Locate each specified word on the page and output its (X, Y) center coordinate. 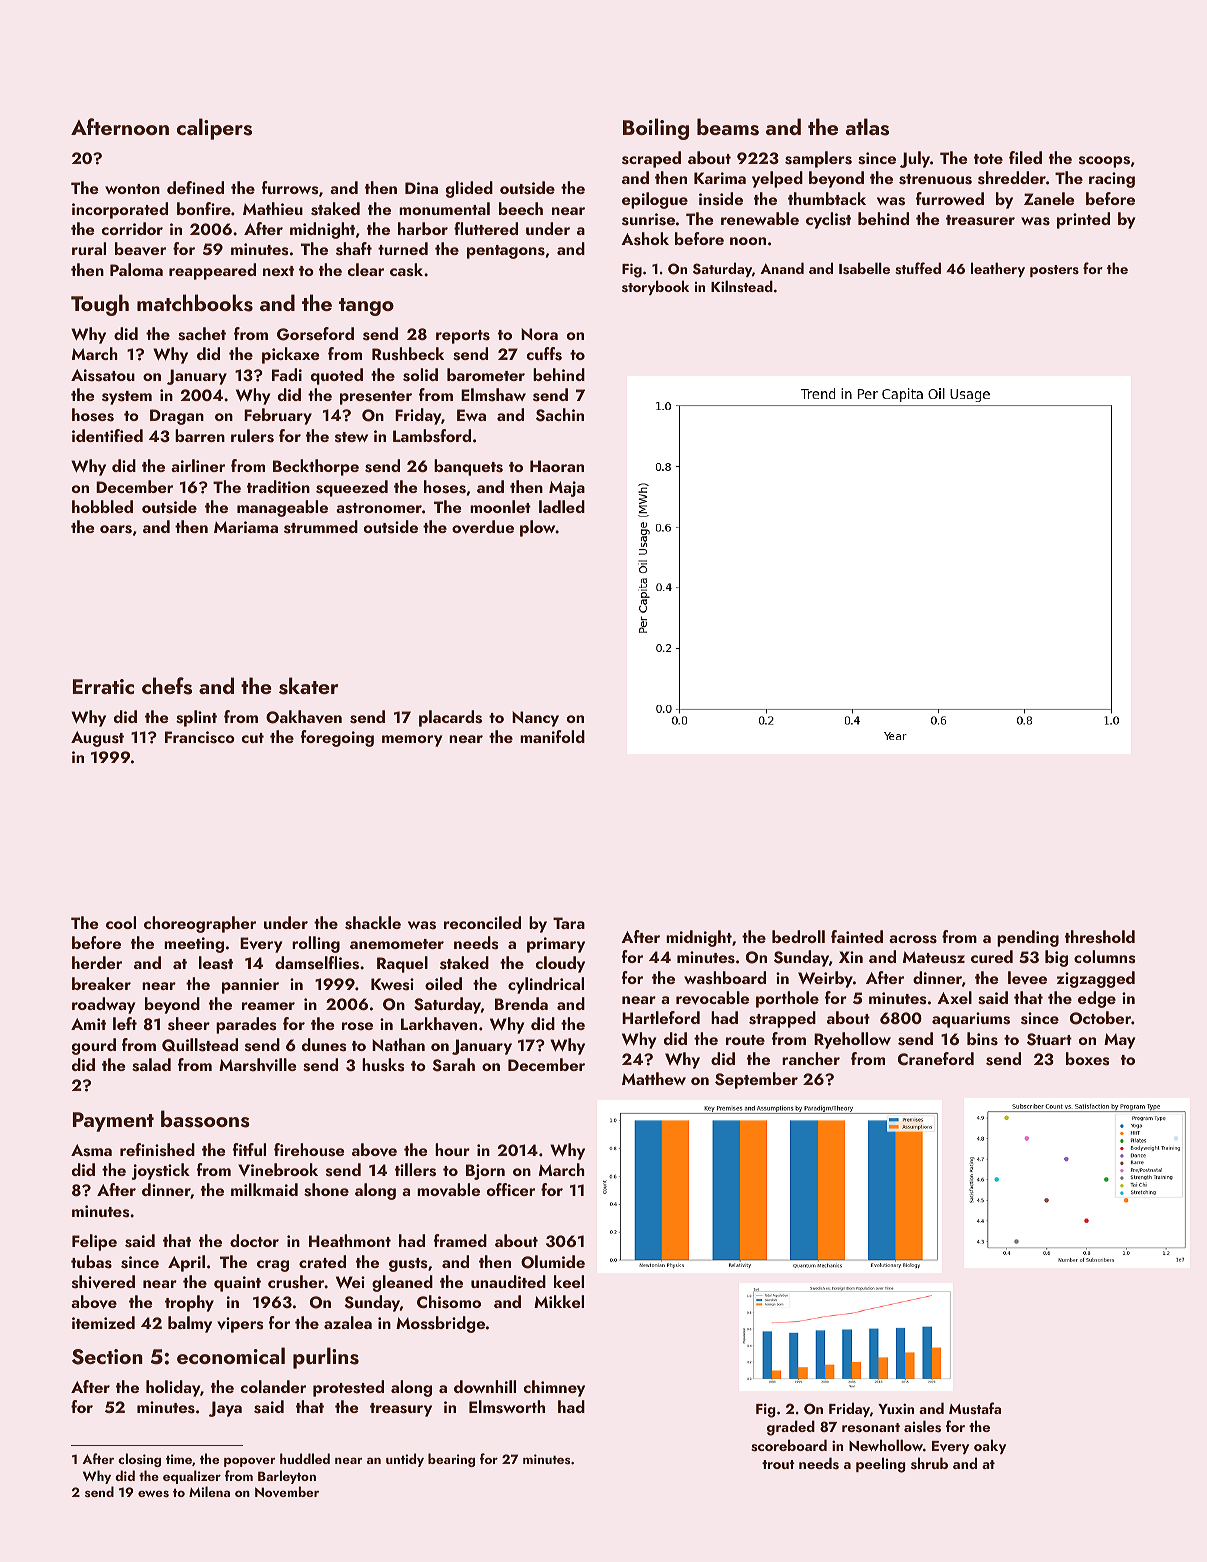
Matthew (654, 1078)
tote (988, 159)
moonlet (500, 506)
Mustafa (975, 1408)
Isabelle (864, 268)
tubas (91, 1262)
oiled (443, 983)
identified (107, 435)
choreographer (200, 924)
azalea (348, 1322)
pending (1028, 938)
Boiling (656, 129)
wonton (132, 189)
